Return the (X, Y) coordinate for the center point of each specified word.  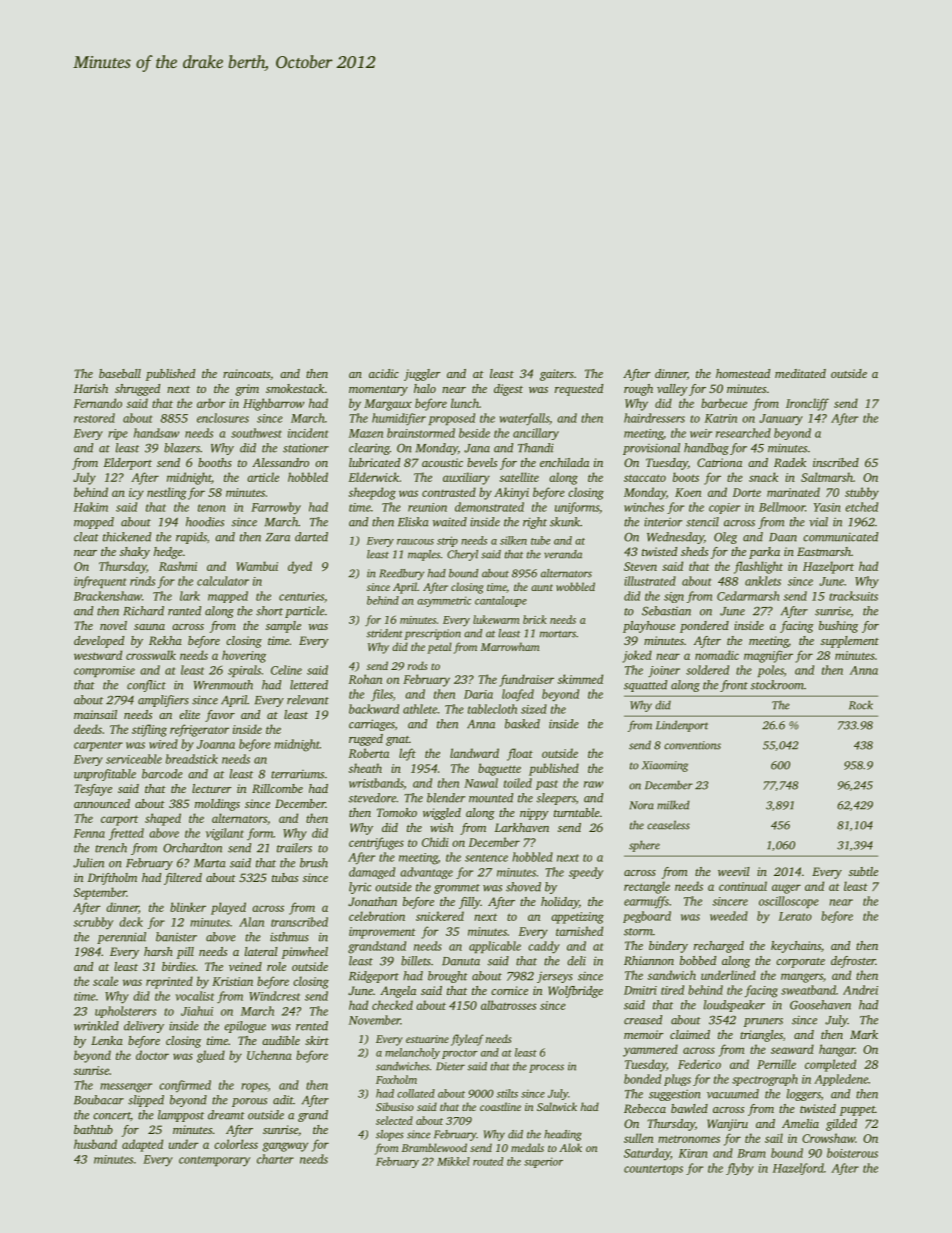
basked (522, 724)
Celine (286, 670)
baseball (120, 373)
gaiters (557, 375)
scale (105, 981)
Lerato (795, 916)
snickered (440, 916)
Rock (861, 705)
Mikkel (453, 1161)
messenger (126, 1088)
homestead (743, 373)
